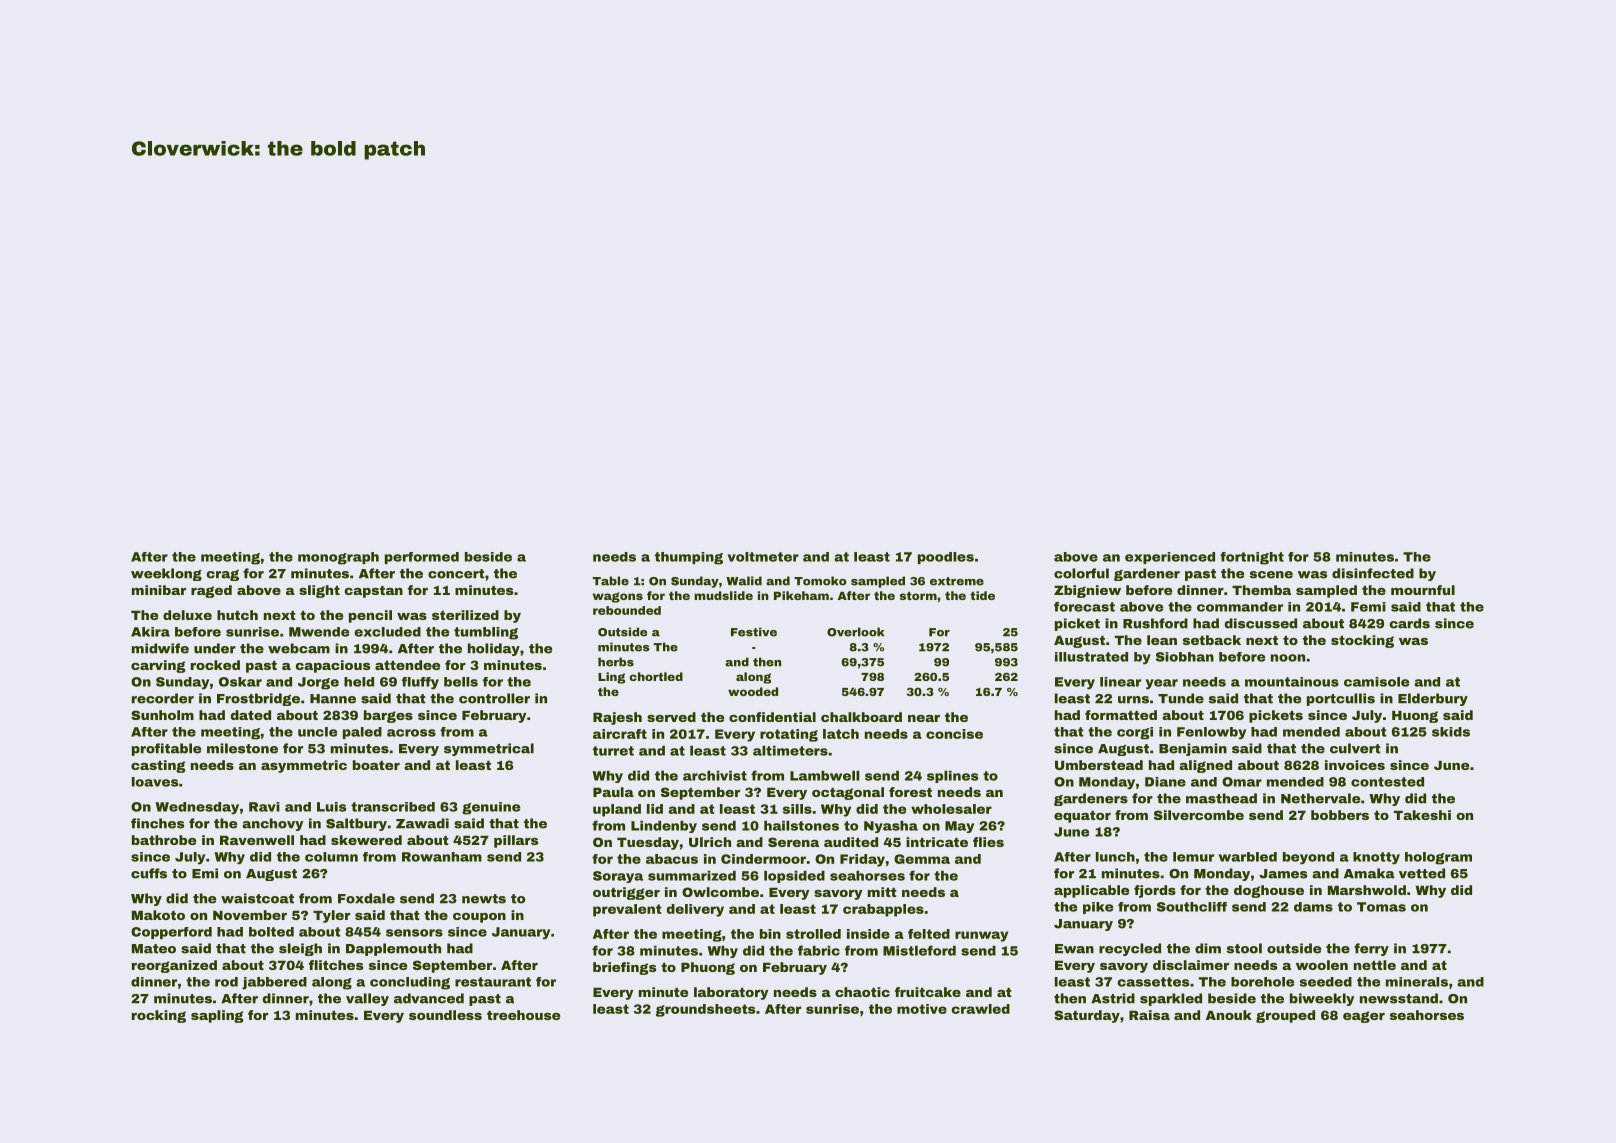 This screenshot has height=1143, width=1616. What do you see at coordinates (264, 807) in the screenshot?
I see `Ravi` at bounding box center [264, 807].
